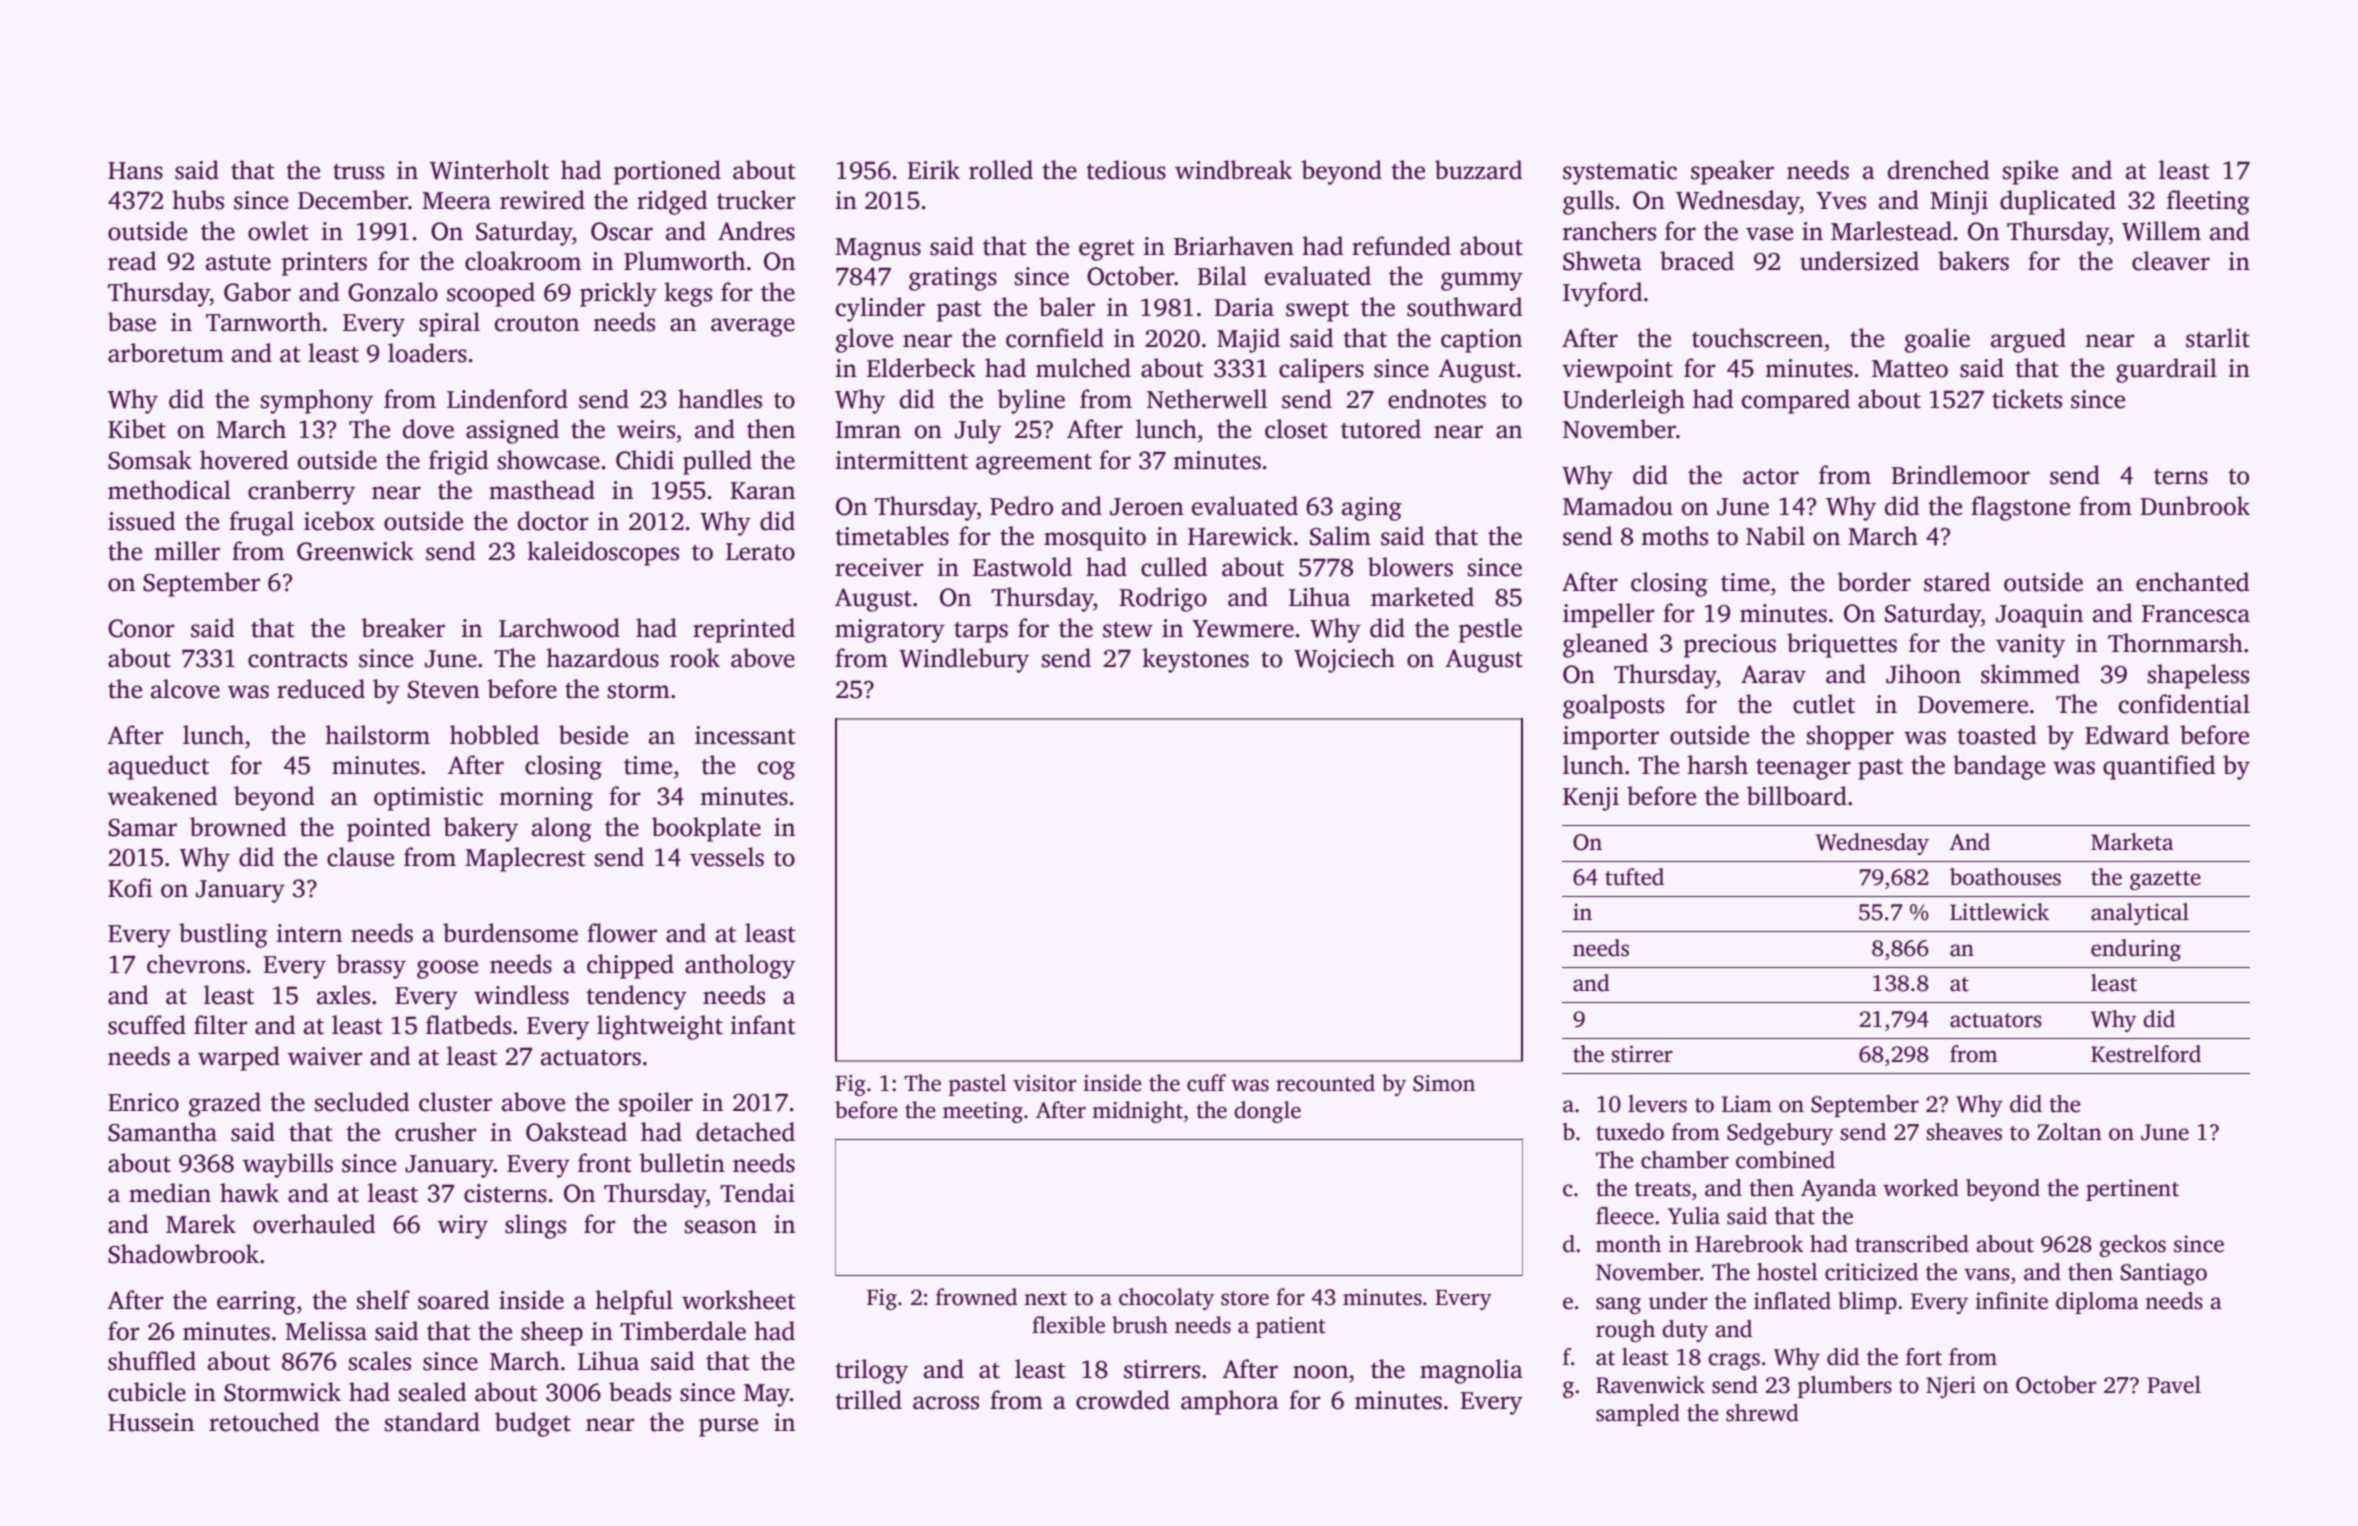  I want to click on Greenwick, so click(355, 551).
